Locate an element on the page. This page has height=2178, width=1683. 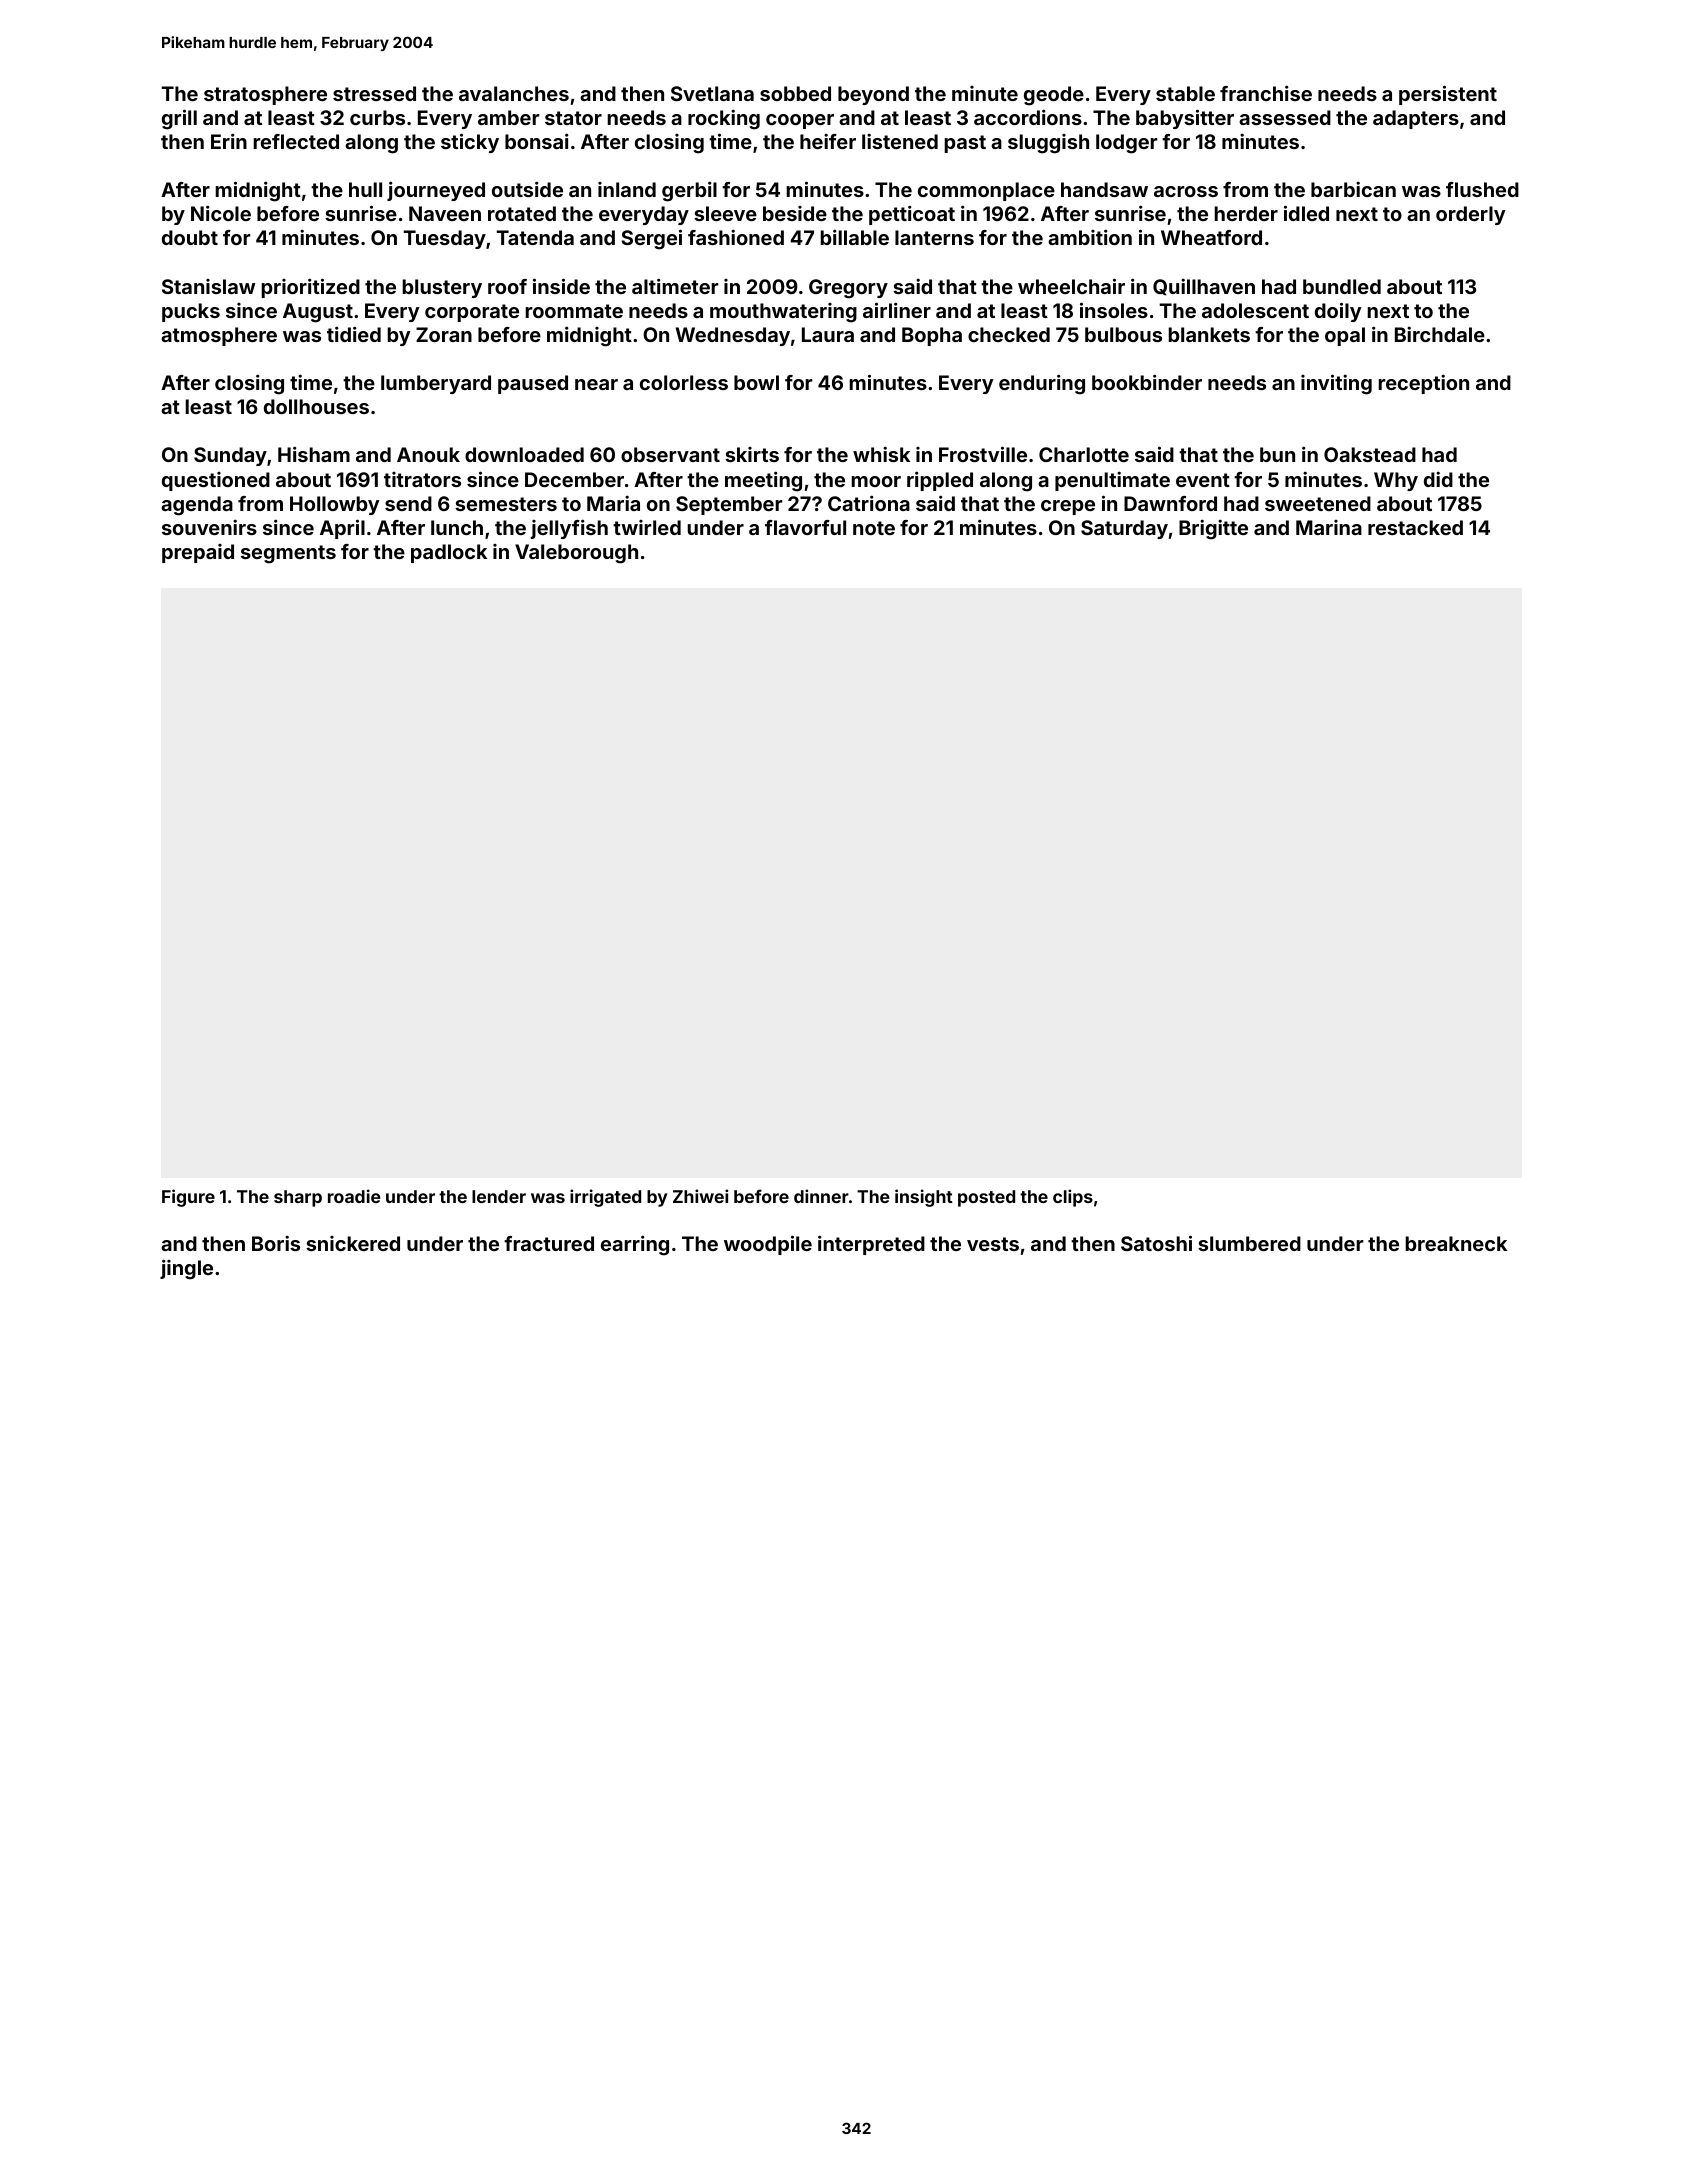
slumbered is located at coordinates (1249, 1243).
